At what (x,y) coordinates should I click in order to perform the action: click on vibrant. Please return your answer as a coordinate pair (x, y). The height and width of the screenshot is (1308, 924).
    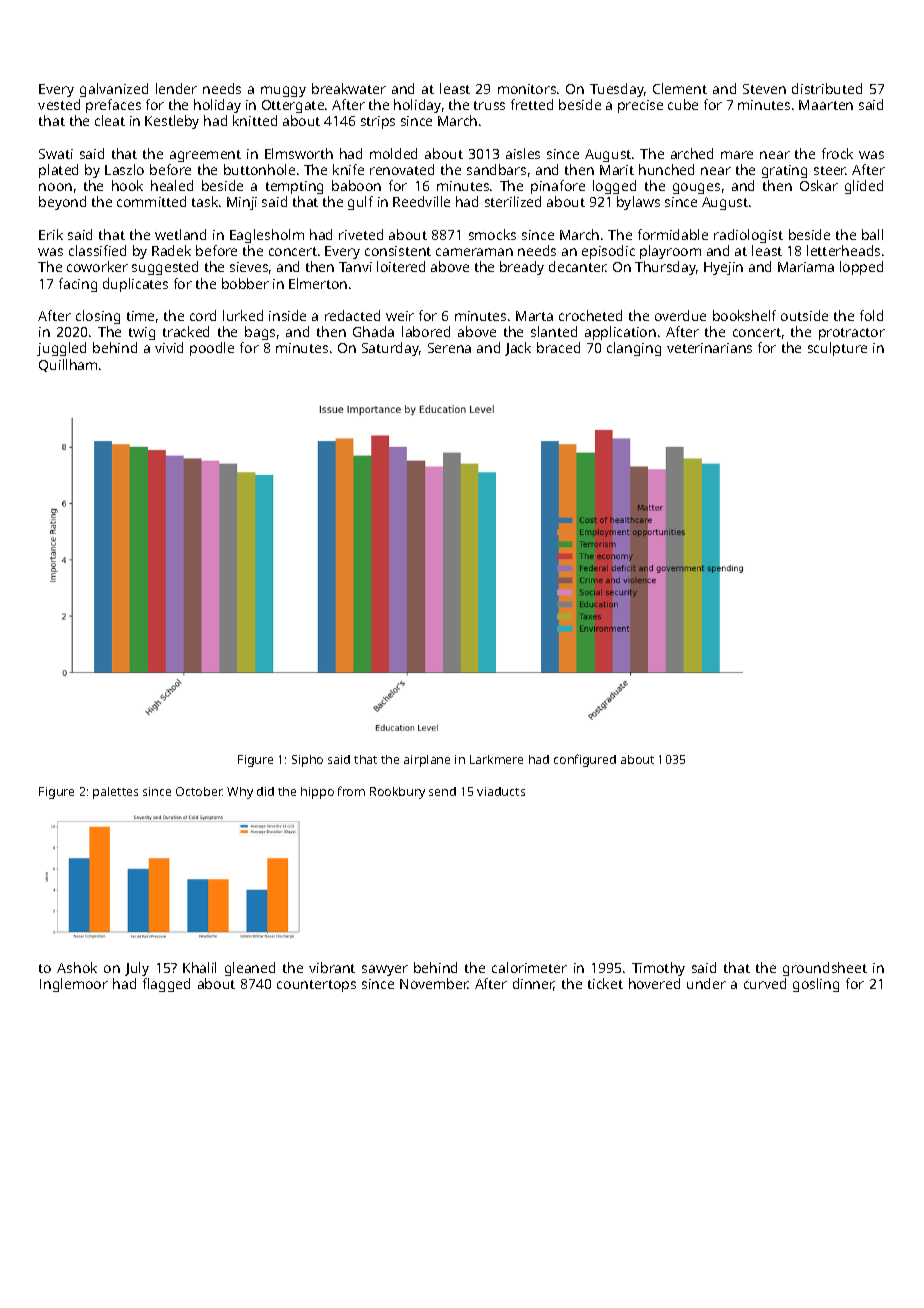
    Looking at the image, I should click on (332, 967).
